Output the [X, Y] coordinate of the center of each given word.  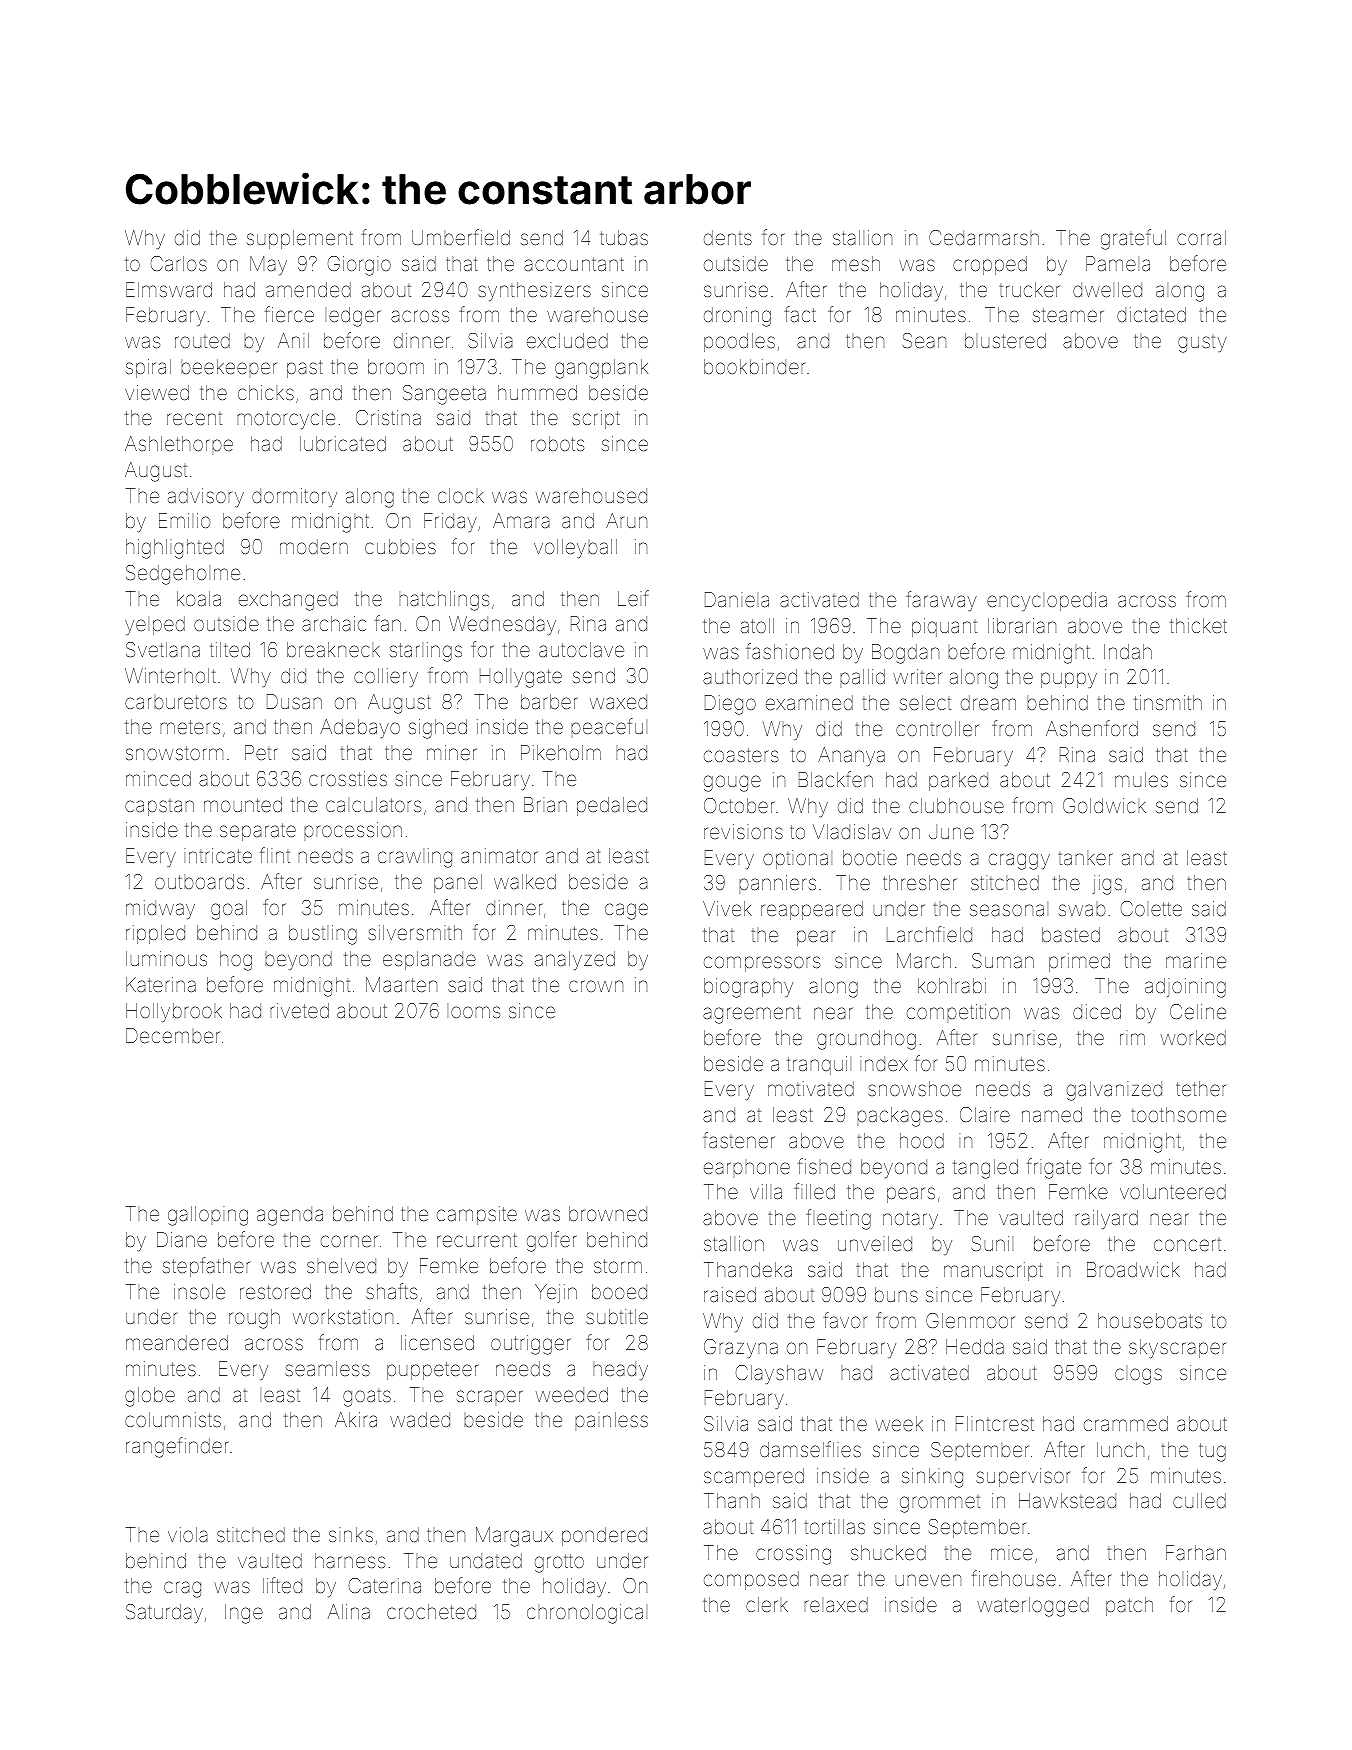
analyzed [575, 960]
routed [202, 340]
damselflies [810, 1449]
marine [1196, 960]
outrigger [531, 1345]
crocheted [431, 1611]
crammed [1126, 1423]
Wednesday [502, 625]
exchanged [288, 601]
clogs [1138, 1375]
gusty [1202, 344]
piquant [944, 627]
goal [229, 910]
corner [349, 1241]
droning [737, 317]
